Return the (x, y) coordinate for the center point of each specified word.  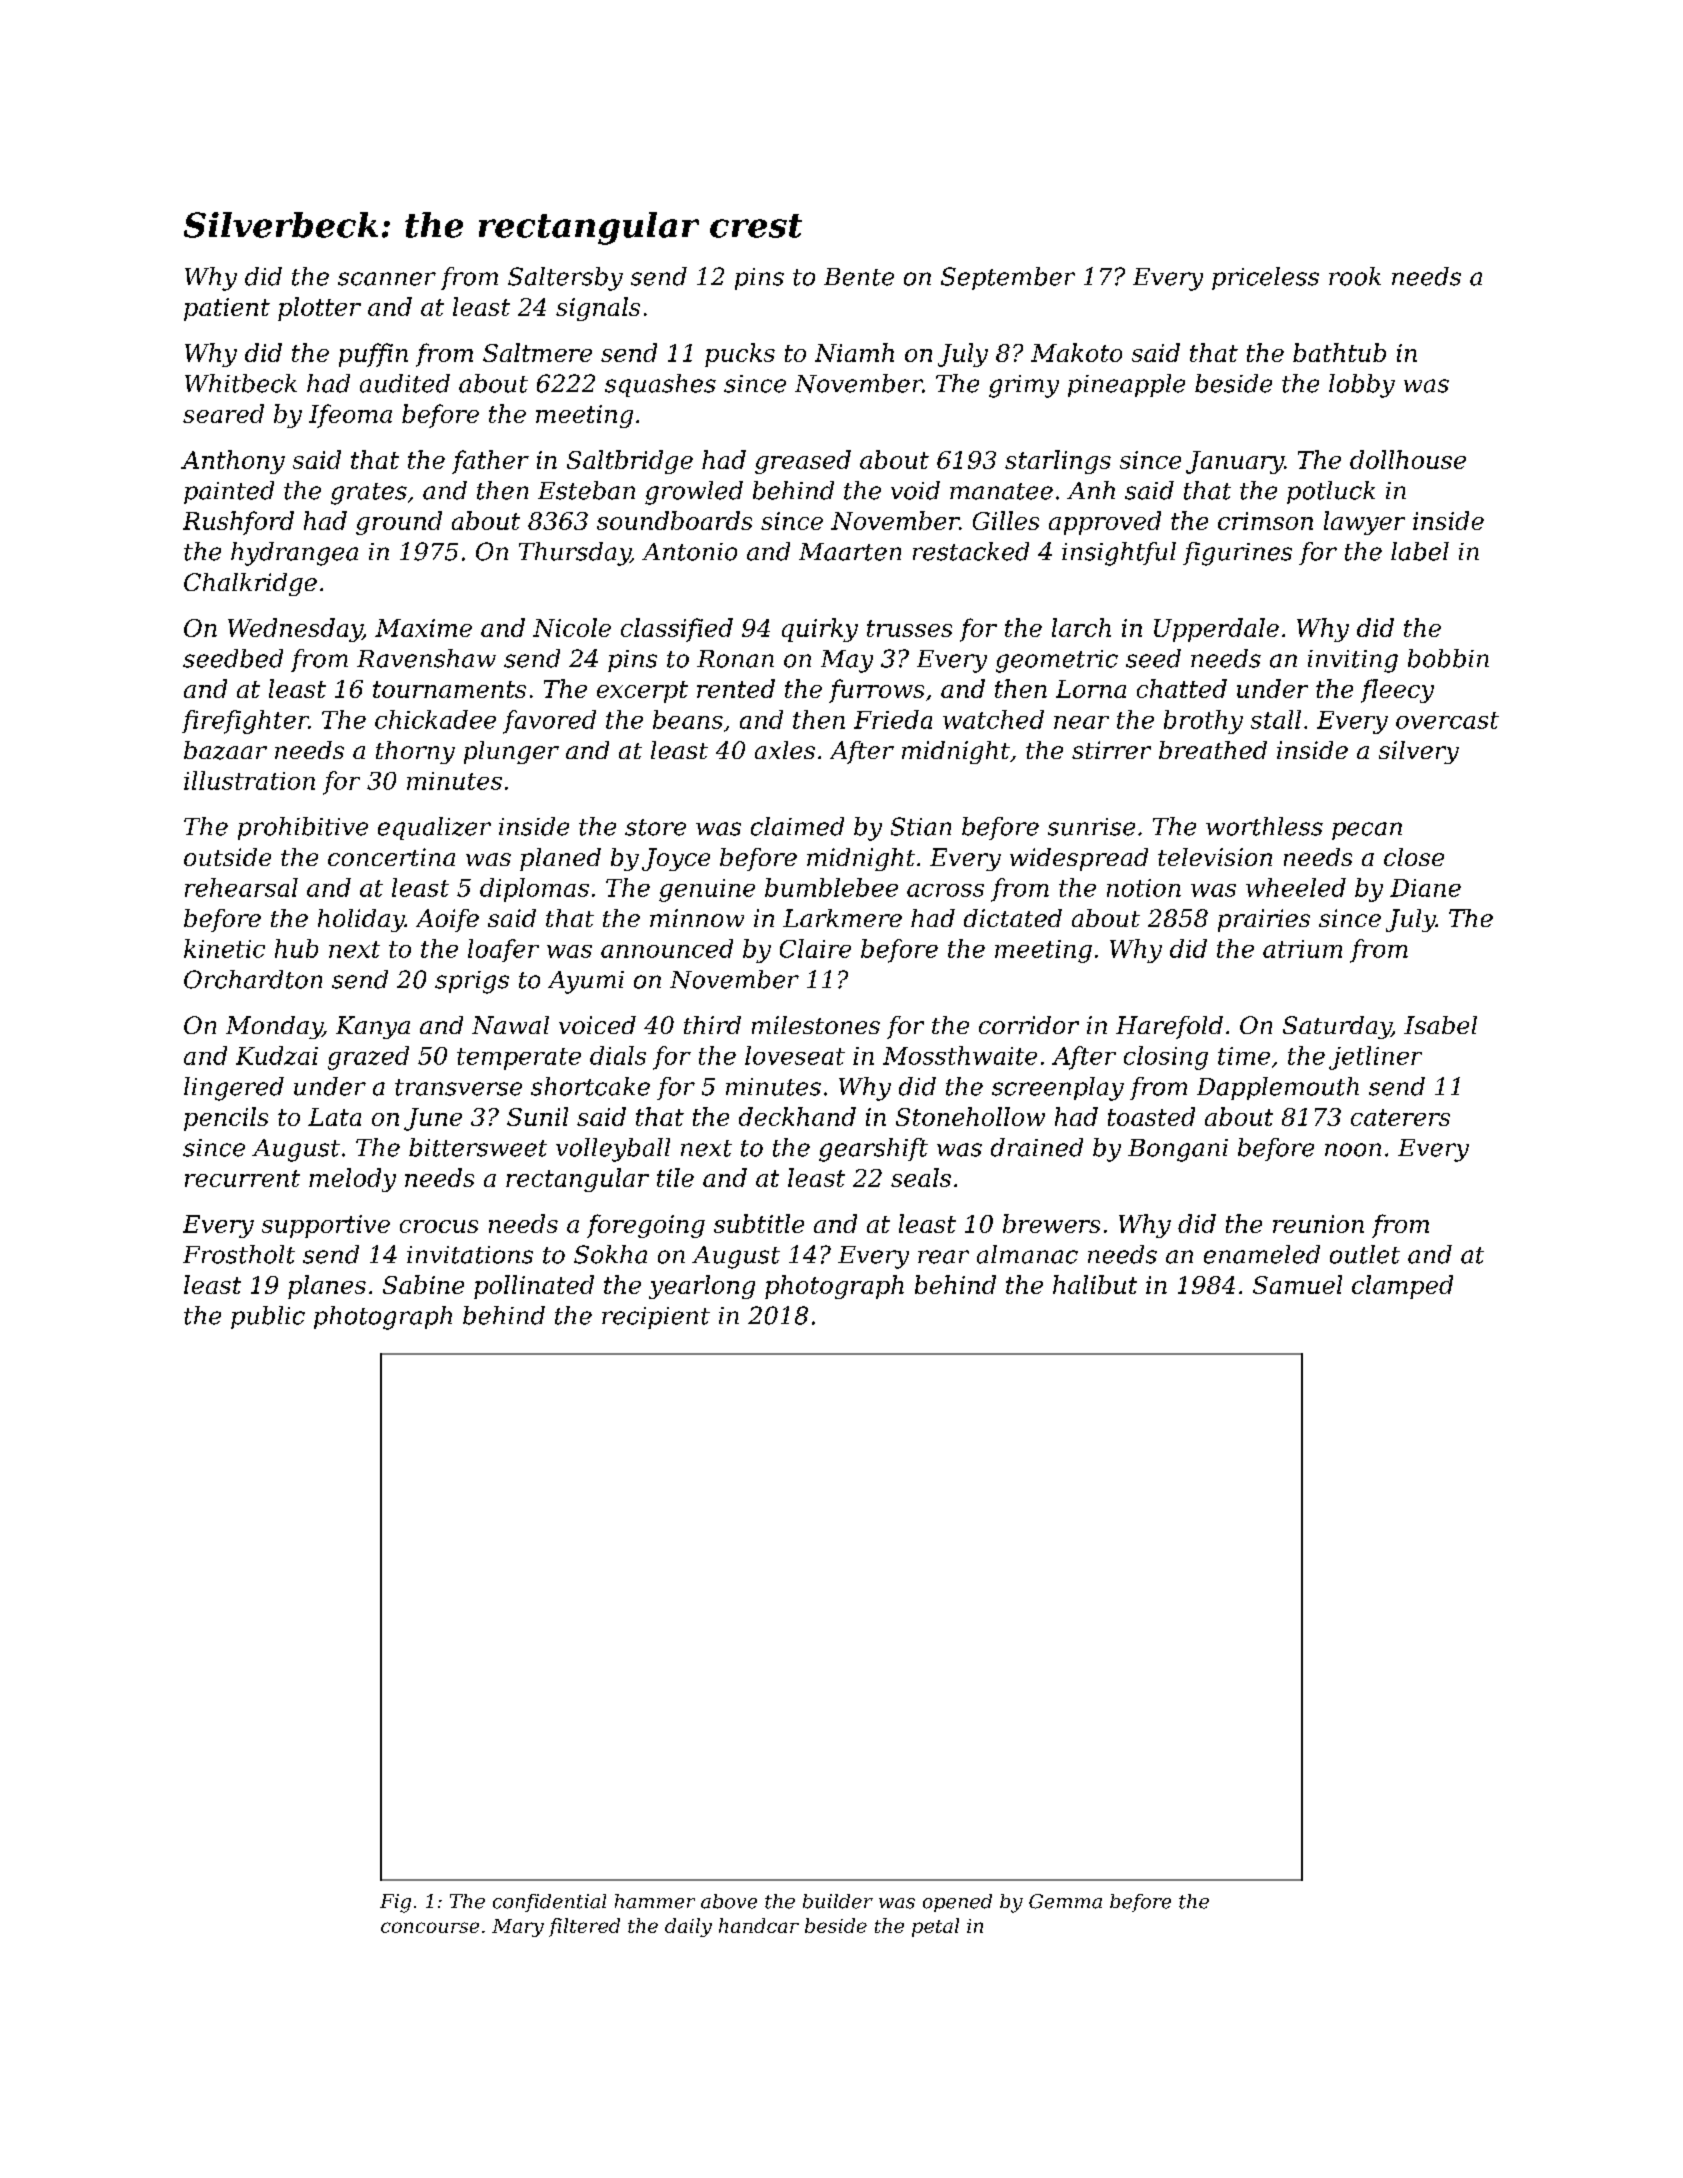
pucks (740, 355)
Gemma (1065, 1901)
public (268, 1317)
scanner (387, 279)
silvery (1419, 752)
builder (838, 1901)
